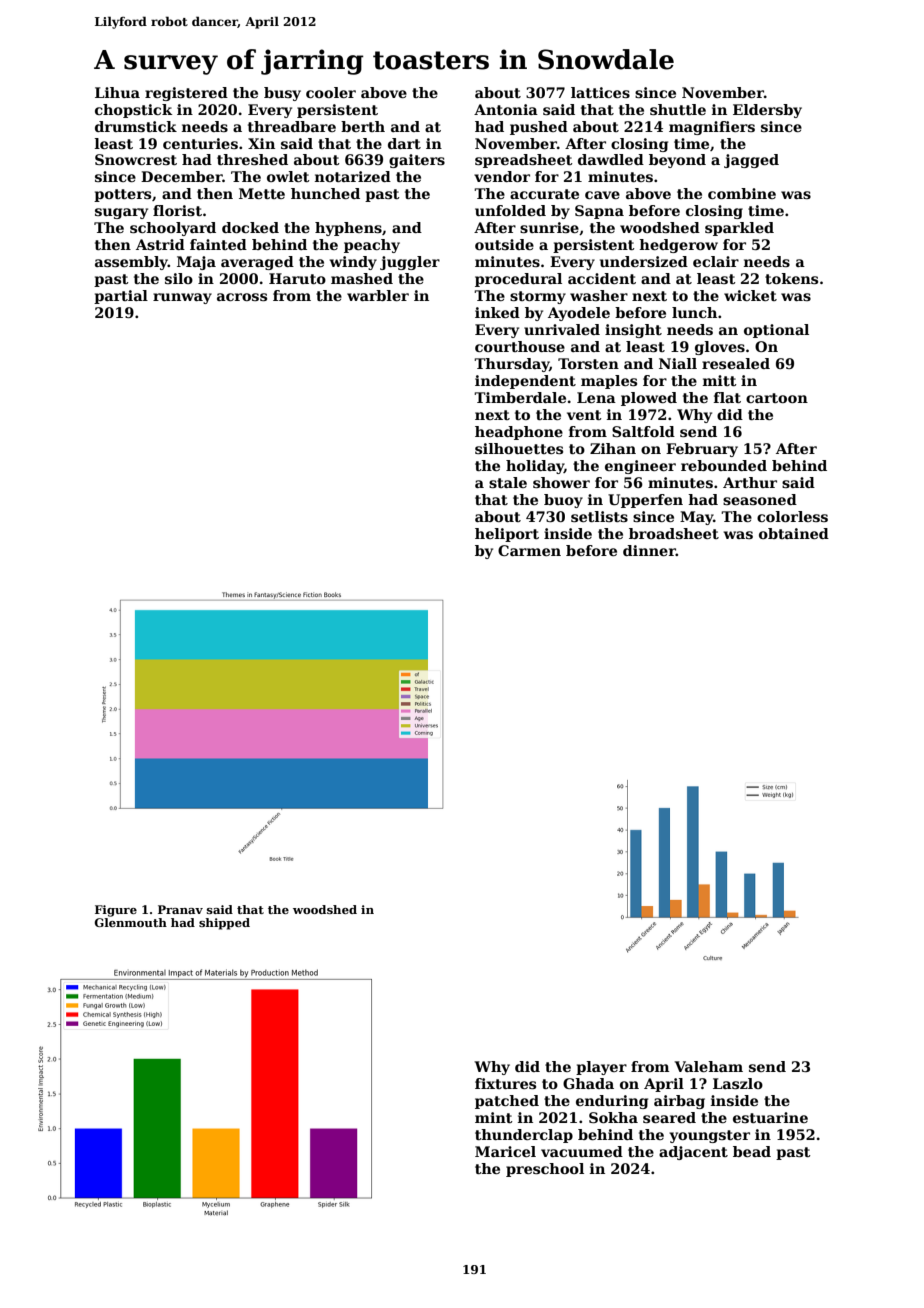 The width and height of the screenshot is (924, 1308). Describe the element at coordinates (752, 1151) in the screenshot. I see `bead` at that location.
